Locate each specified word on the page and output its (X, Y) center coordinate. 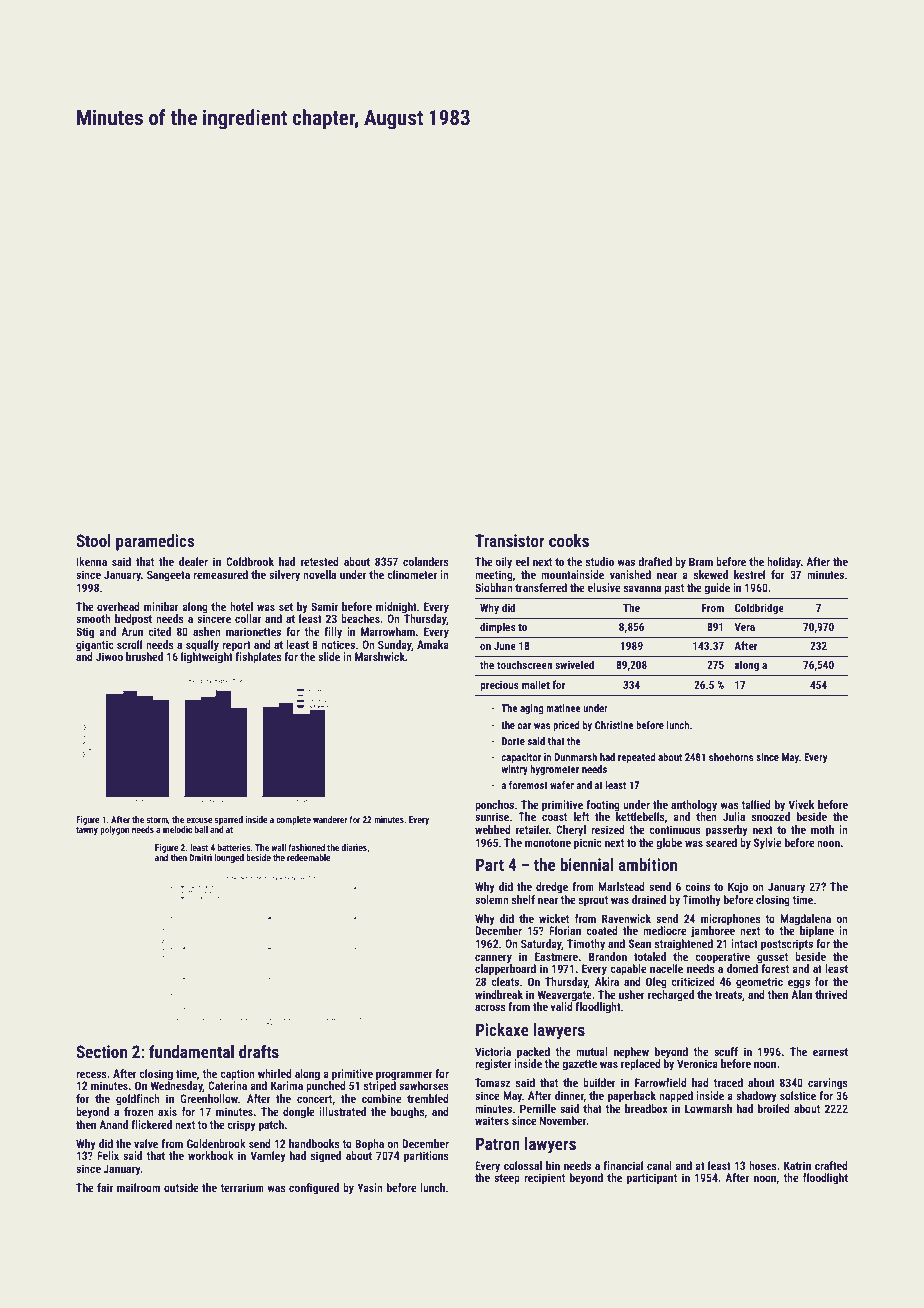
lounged (229, 858)
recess (91, 1074)
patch (271, 1126)
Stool (93, 540)
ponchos (494, 806)
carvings (828, 1084)
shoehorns (731, 757)
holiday (784, 563)
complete (293, 820)
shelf (523, 899)
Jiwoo (109, 656)
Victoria (493, 1051)
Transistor (510, 540)
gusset (772, 958)
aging (532, 709)
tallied (756, 804)
